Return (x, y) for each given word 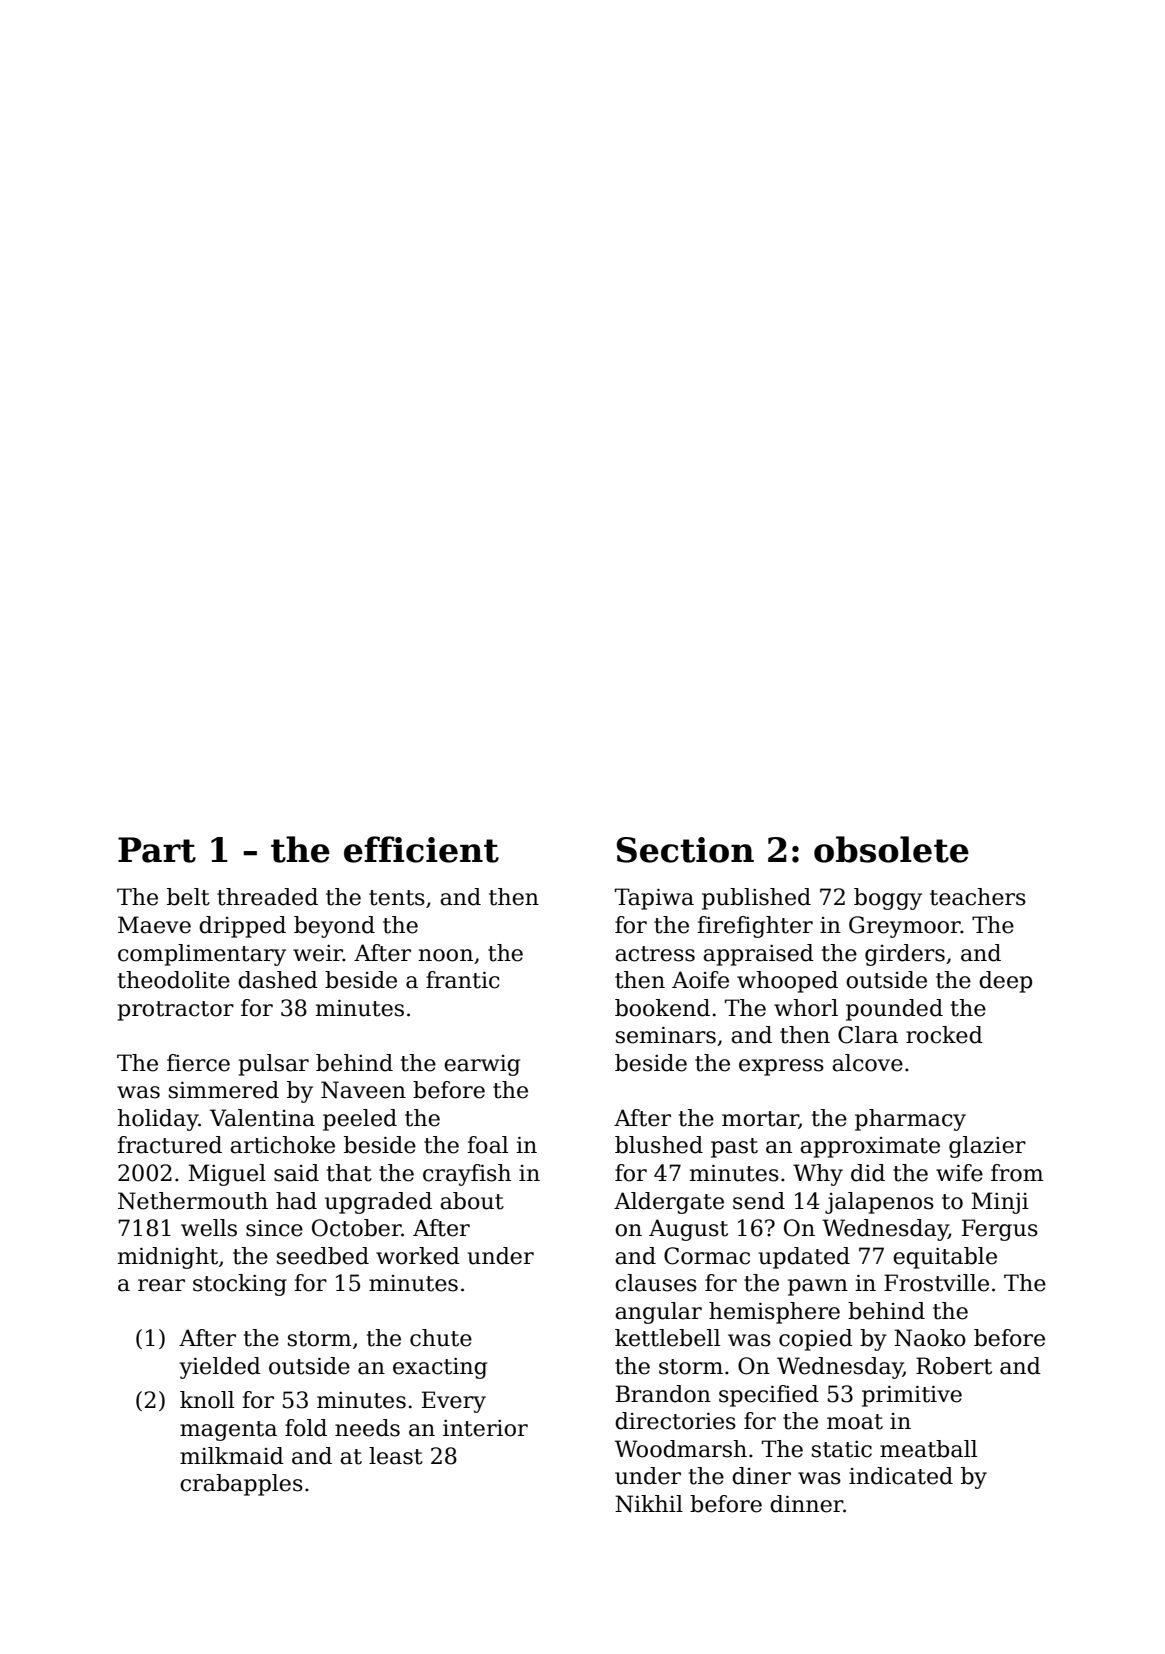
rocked (944, 1035)
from (1017, 1173)
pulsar (274, 1065)
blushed (659, 1145)
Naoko (930, 1338)
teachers (978, 897)
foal (487, 1145)
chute (441, 1338)
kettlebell (667, 1338)
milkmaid (232, 1456)
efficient (421, 849)
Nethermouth (193, 1201)
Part (157, 850)
